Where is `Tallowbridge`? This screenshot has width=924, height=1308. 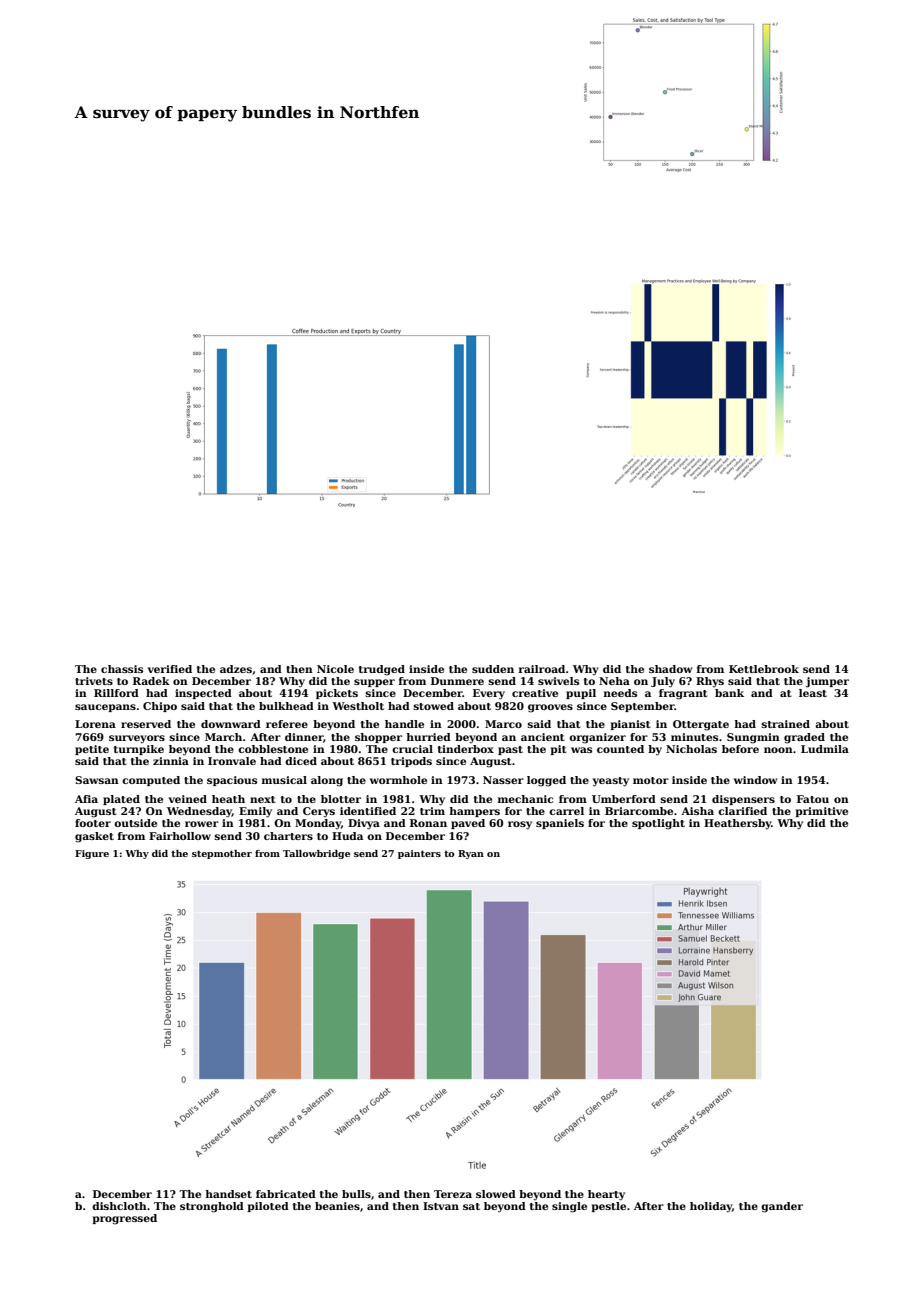 Tallowbridge is located at coordinates (316, 854).
